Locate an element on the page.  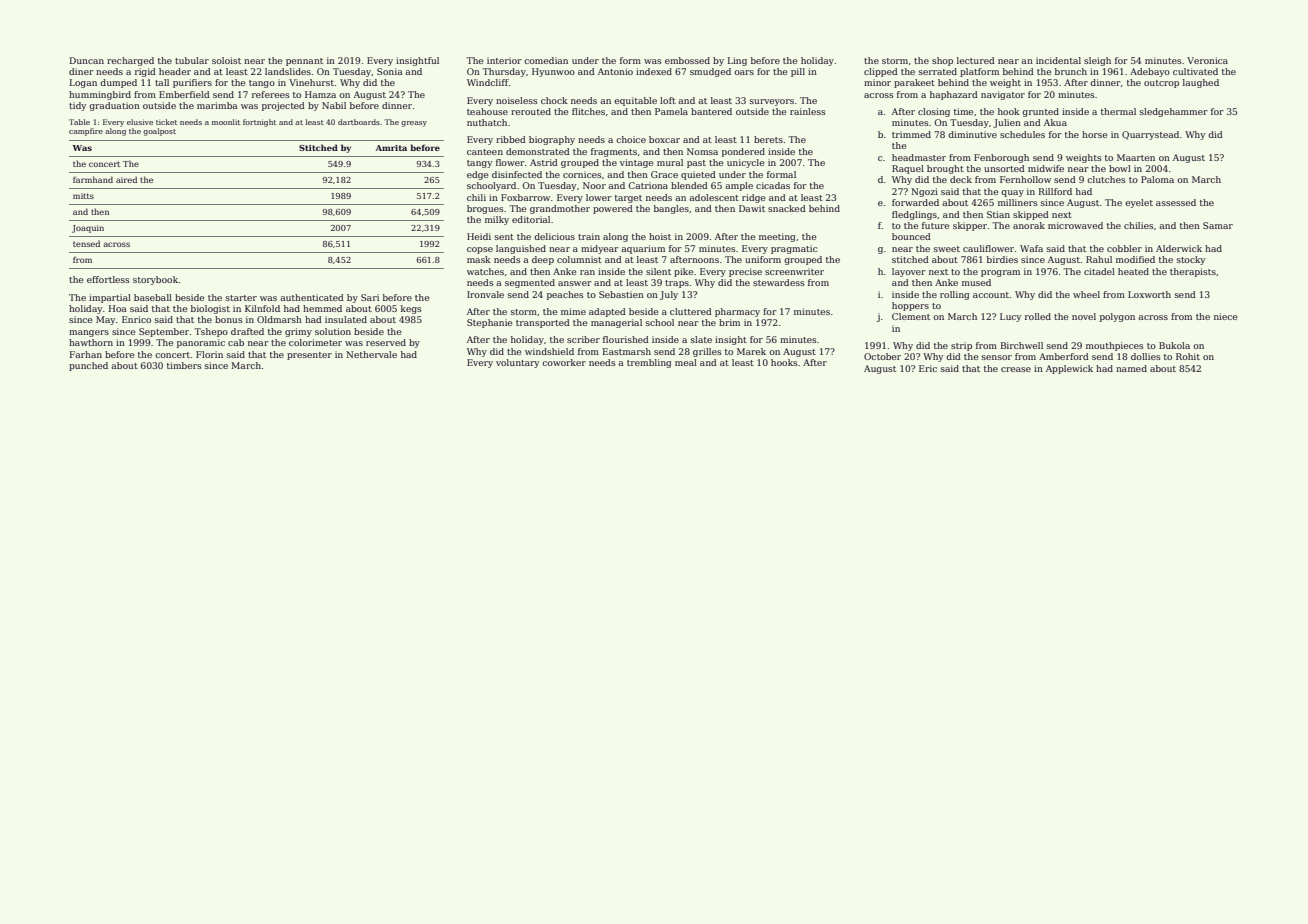
punched is located at coordinates (88, 366).
